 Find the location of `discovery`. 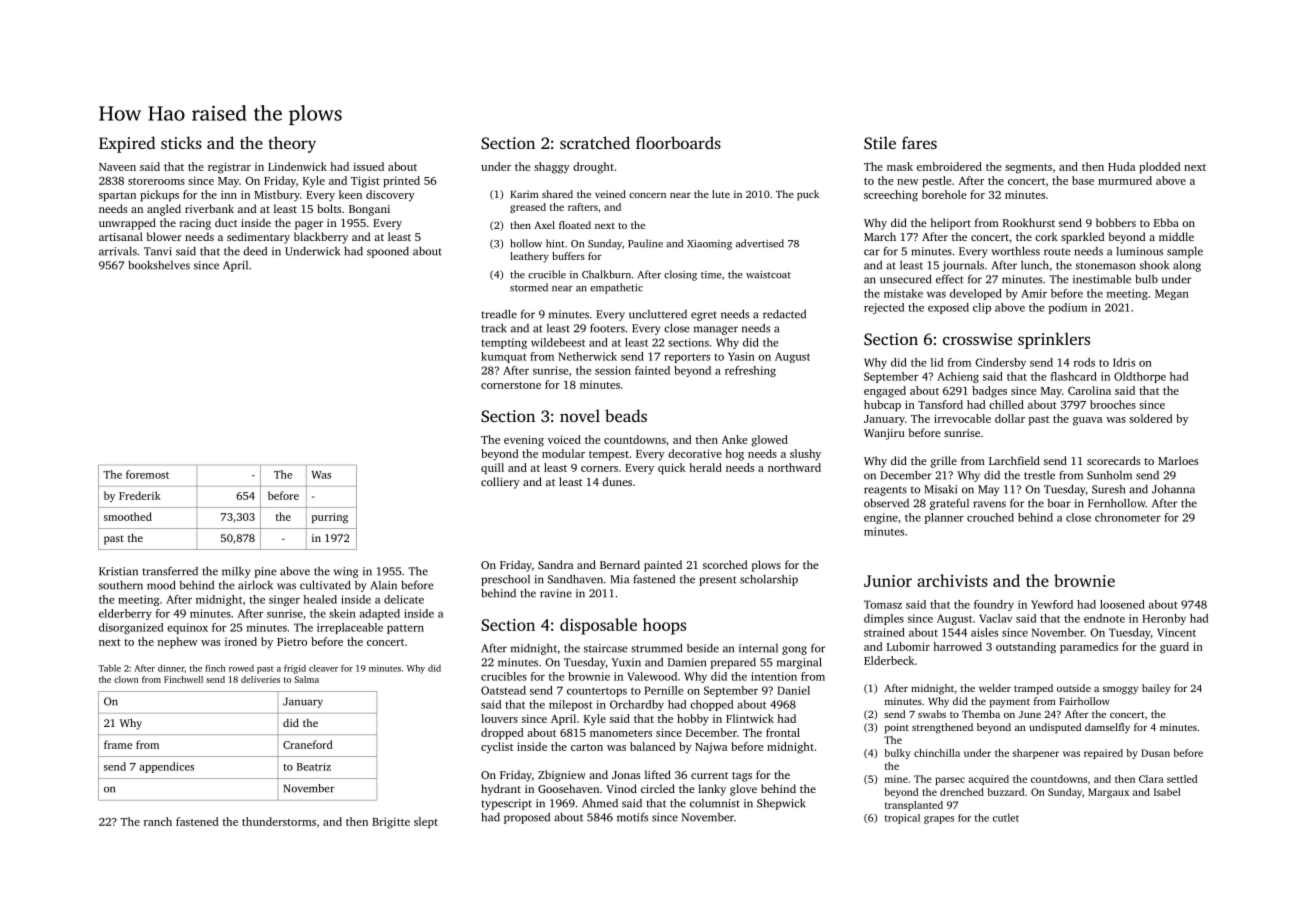

discovery is located at coordinates (390, 196).
